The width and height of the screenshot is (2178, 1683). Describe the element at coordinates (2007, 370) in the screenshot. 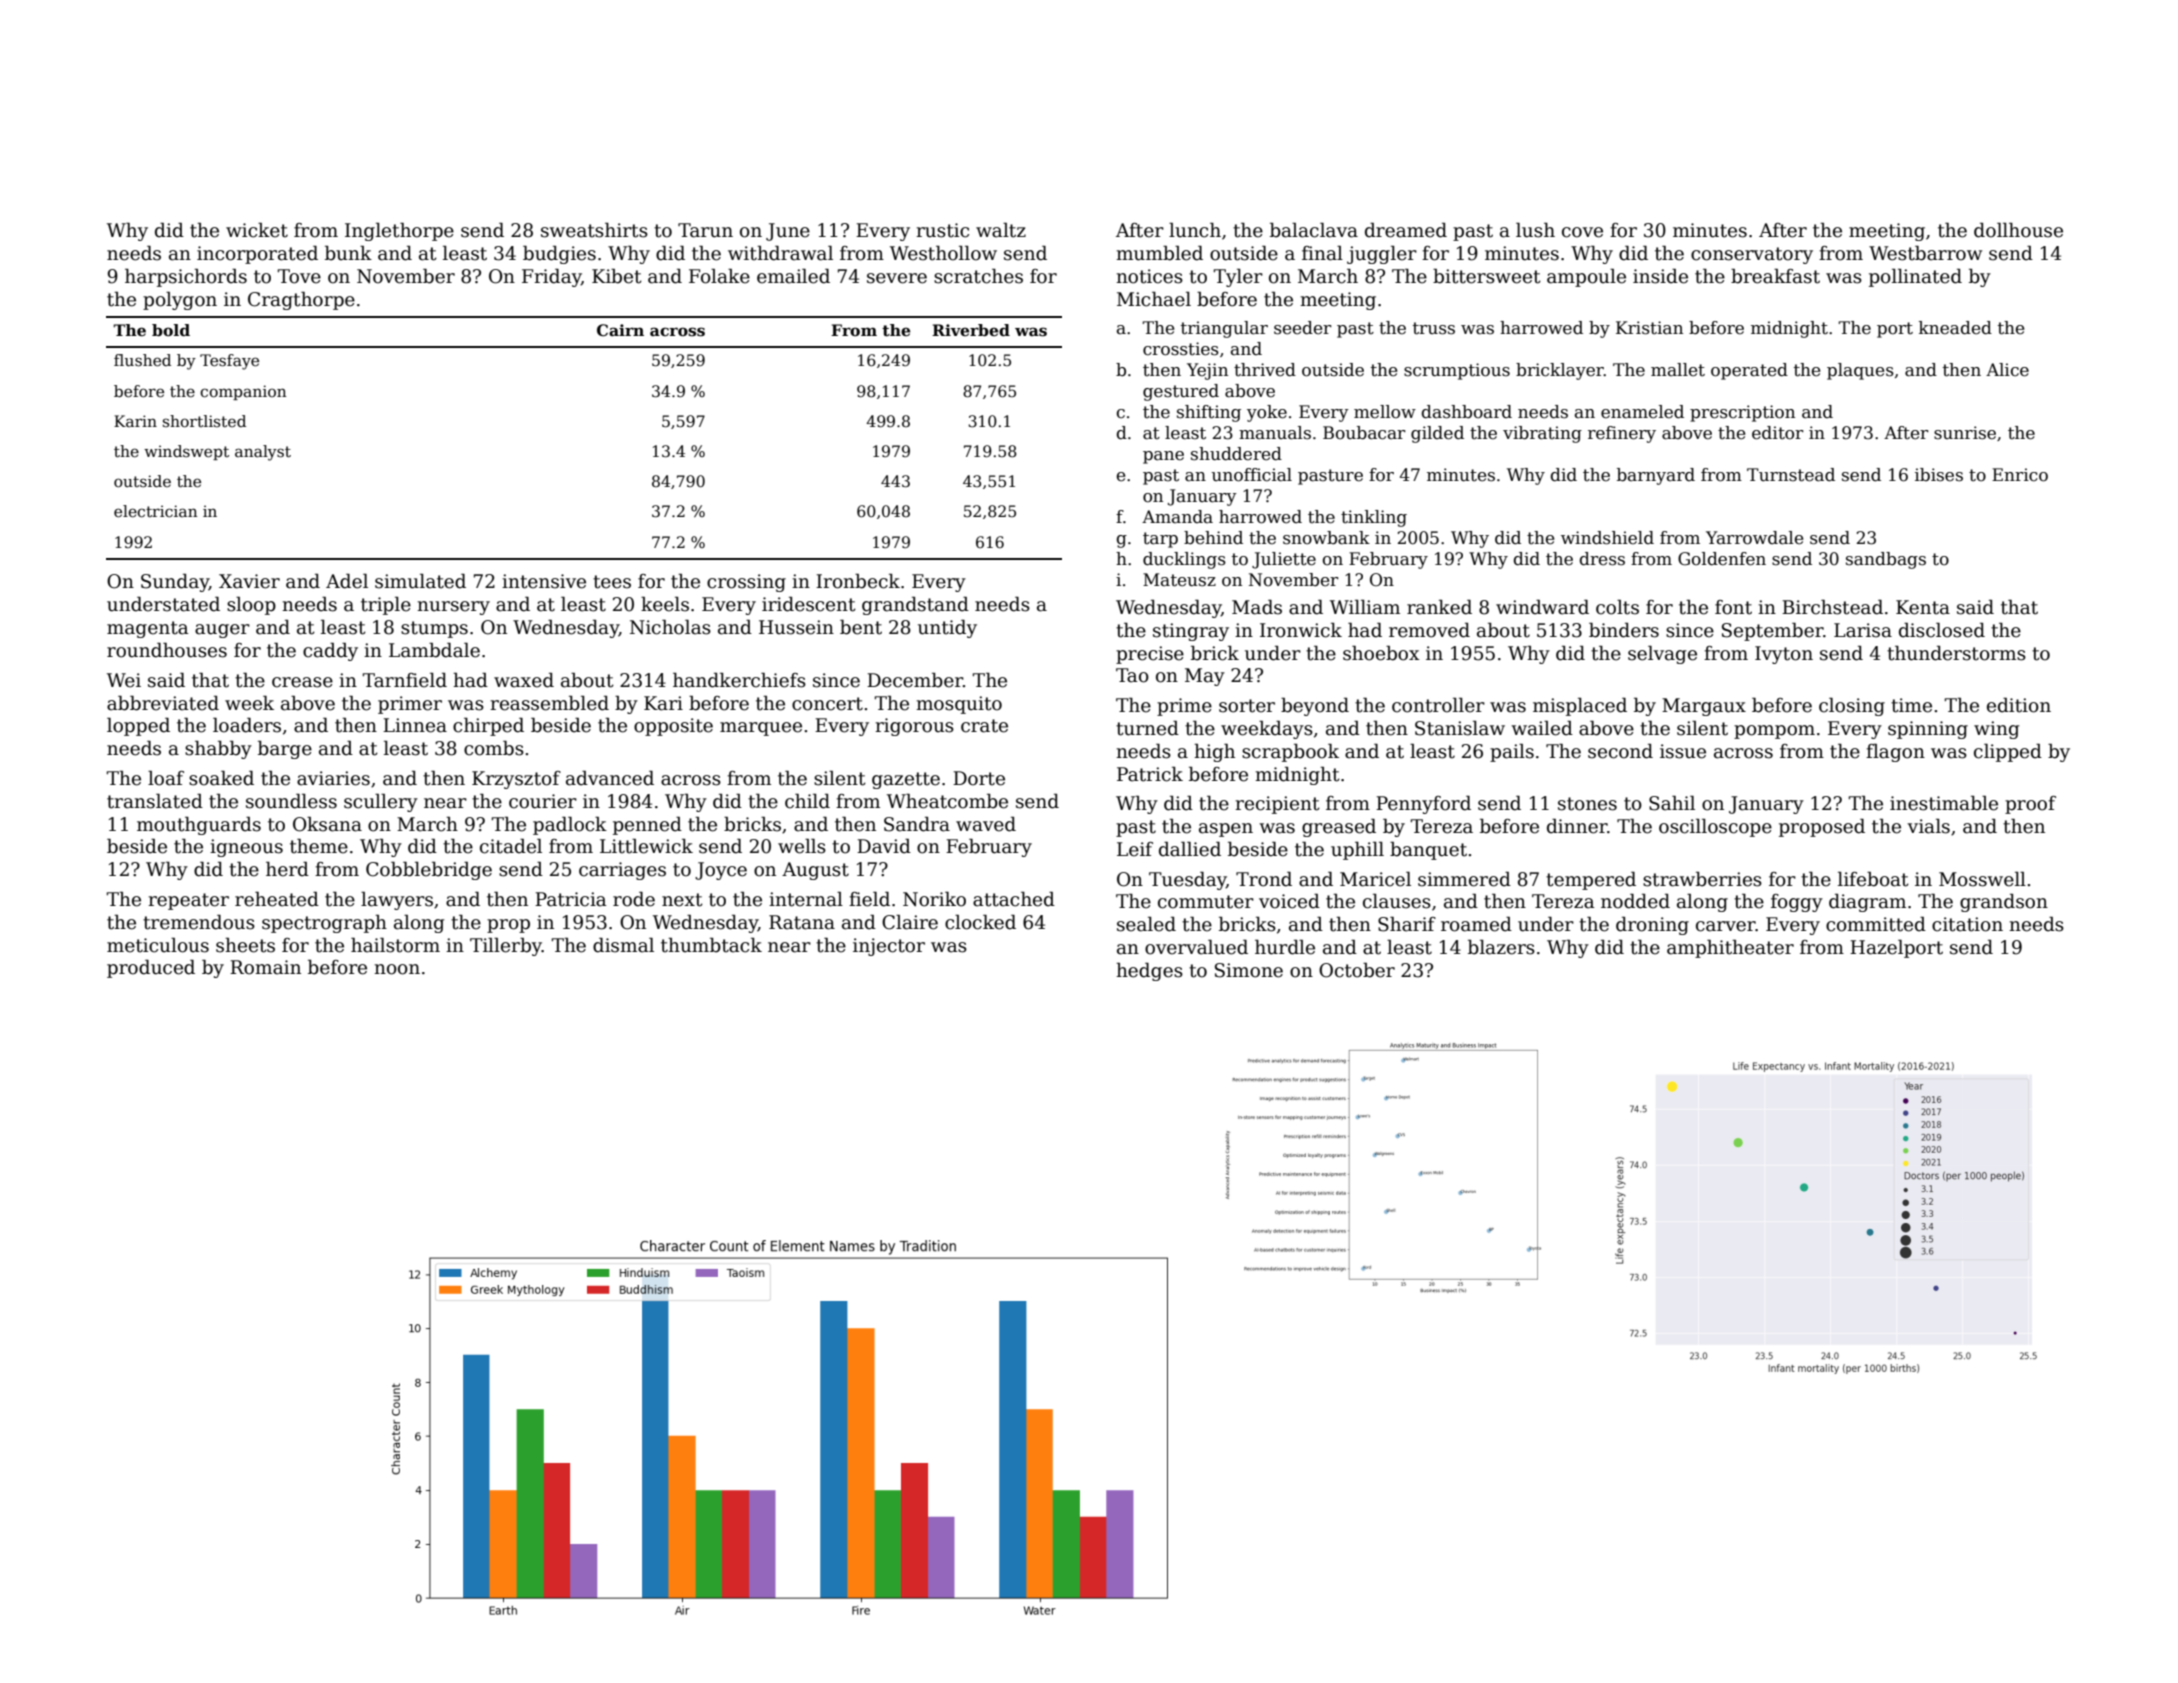

I see `Alice` at that location.
